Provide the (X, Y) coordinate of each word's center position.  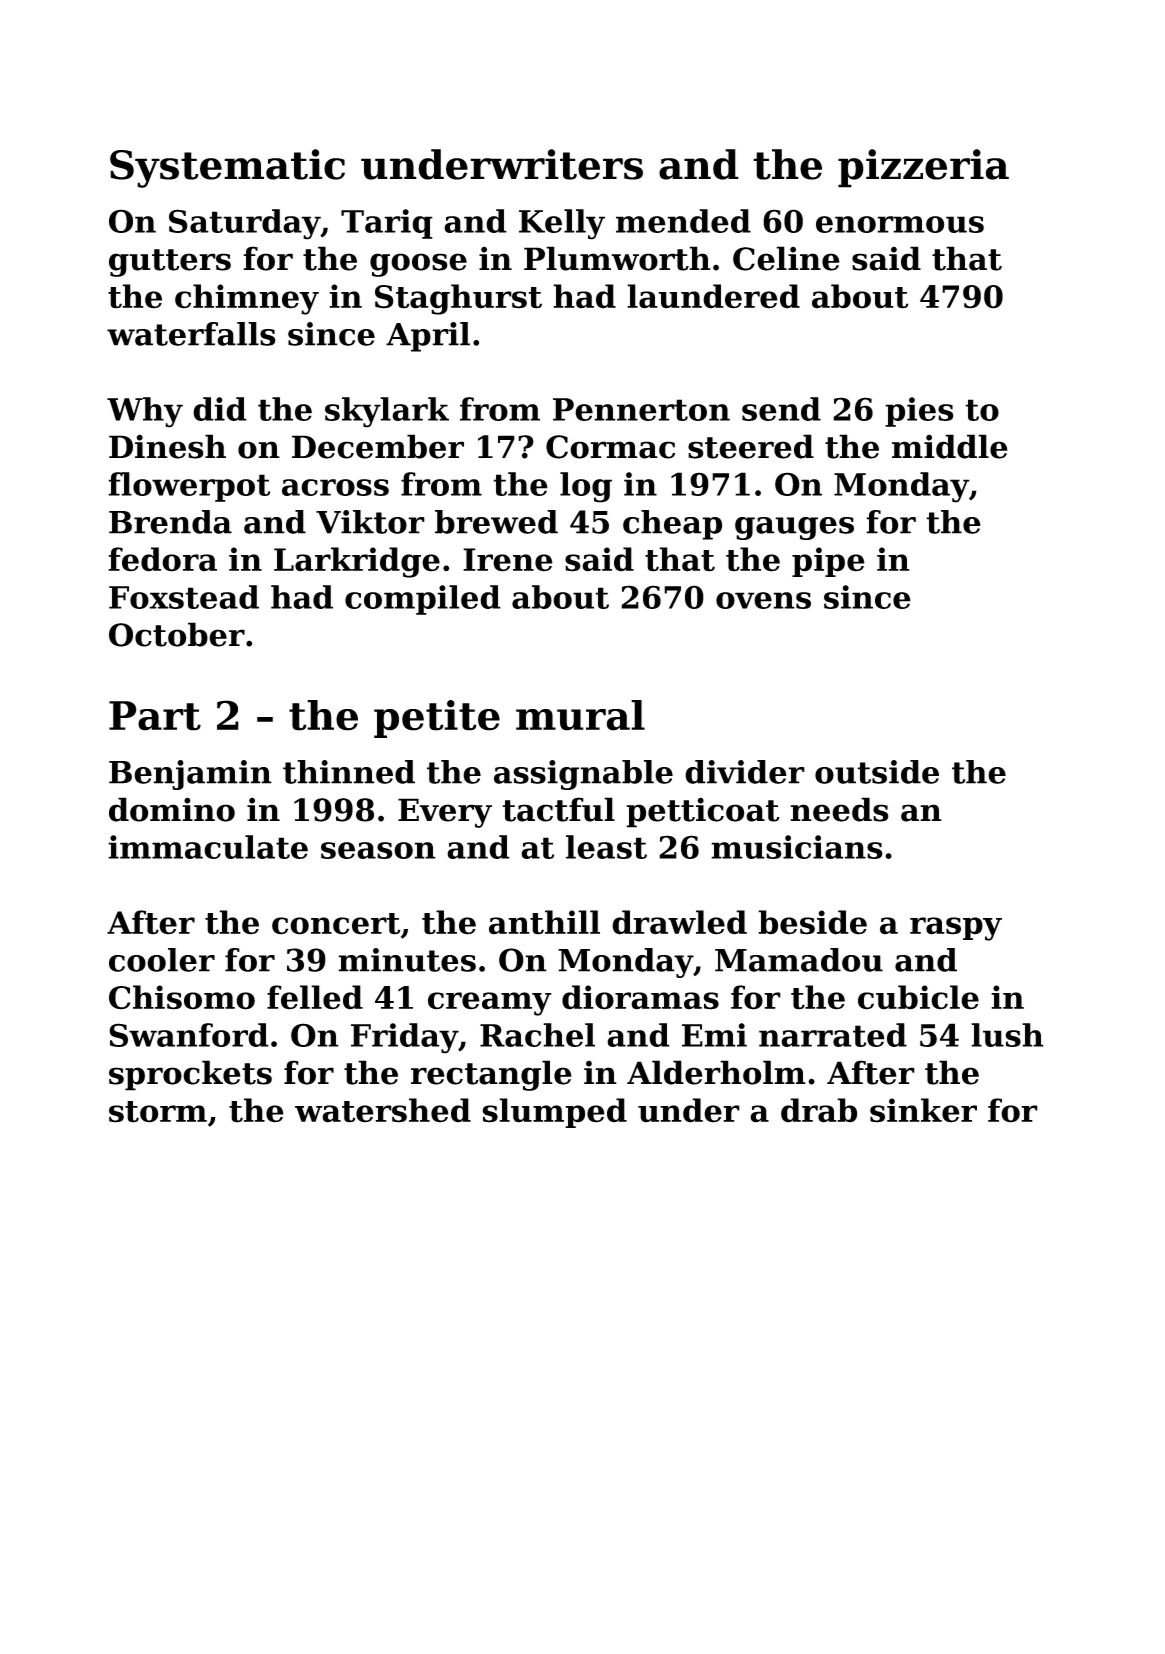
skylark (387, 412)
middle (950, 446)
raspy (956, 929)
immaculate (208, 847)
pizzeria (923, 168)
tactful (558, 809)
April (428, 337)
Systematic (227, 168)
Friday (404, 1038)
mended (683, 221)
